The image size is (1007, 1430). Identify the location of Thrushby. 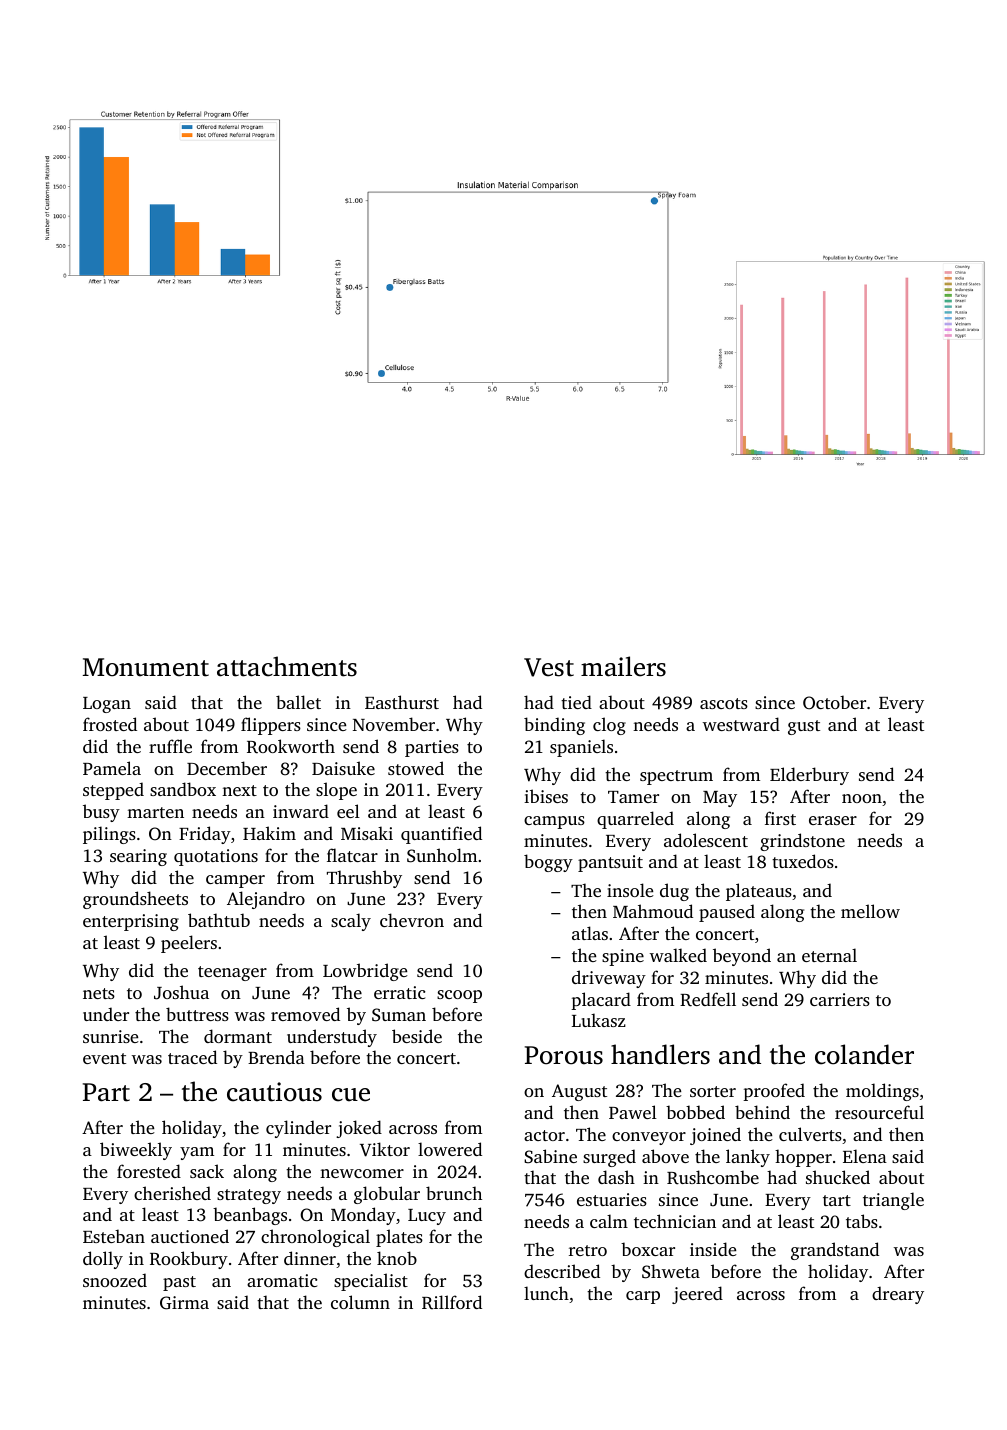
(364, 879).
